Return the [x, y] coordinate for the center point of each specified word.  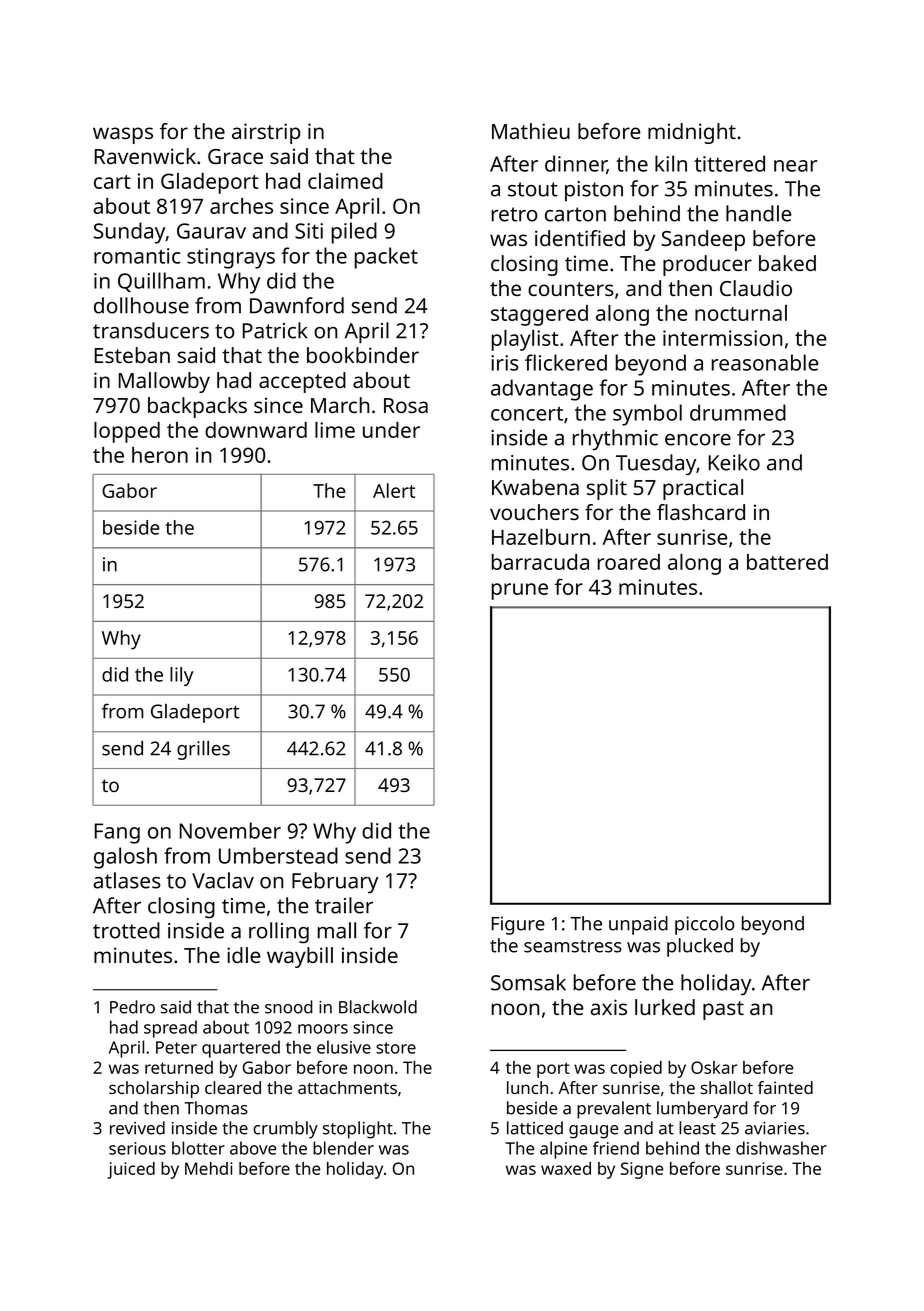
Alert [394, 490]
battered [787, 562]
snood [289, 1007]
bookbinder [363, 355]
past [723, 1010]
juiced [131, 1170]
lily [181, 676]
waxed [566, 1168]
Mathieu [531, 131]
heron [160, 455]
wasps [123, 135]
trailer [344, 905]
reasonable [765, 362]
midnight [692, 133]
